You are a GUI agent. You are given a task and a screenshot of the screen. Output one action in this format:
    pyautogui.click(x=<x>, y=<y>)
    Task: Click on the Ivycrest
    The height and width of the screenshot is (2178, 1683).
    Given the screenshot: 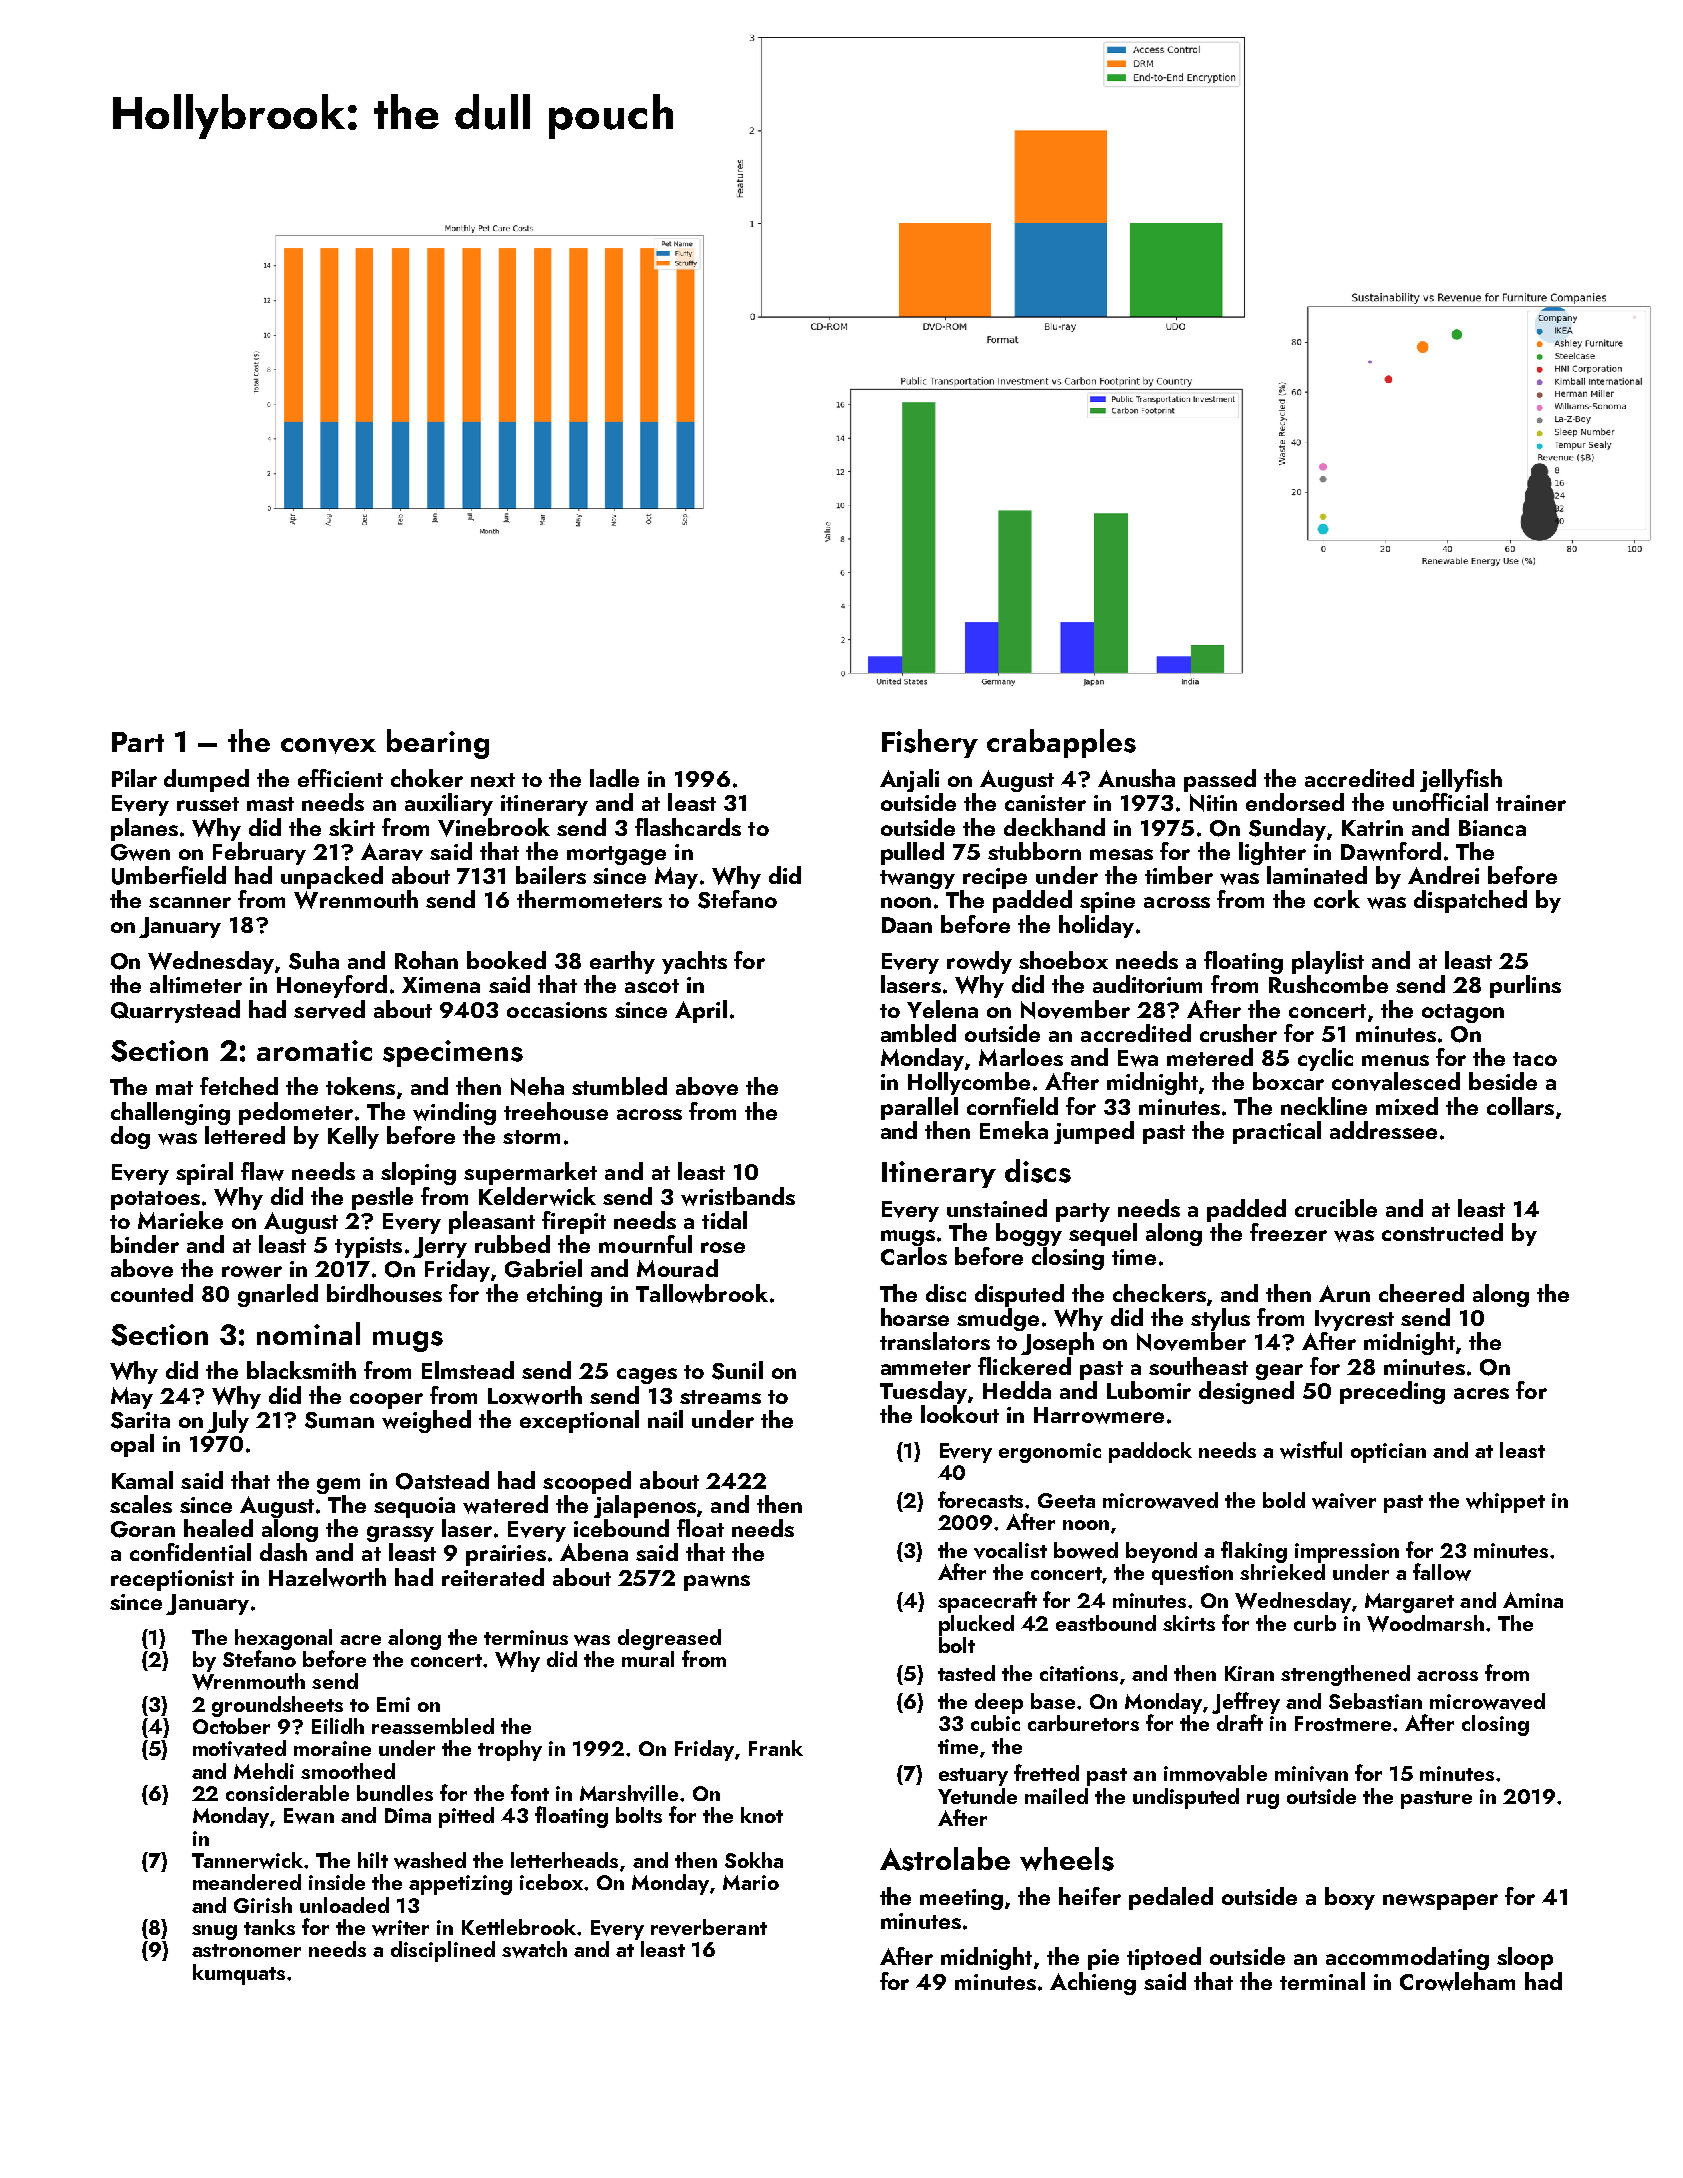 What is the action you would take?
    pyautogui.click(x=1354, y=1320)
